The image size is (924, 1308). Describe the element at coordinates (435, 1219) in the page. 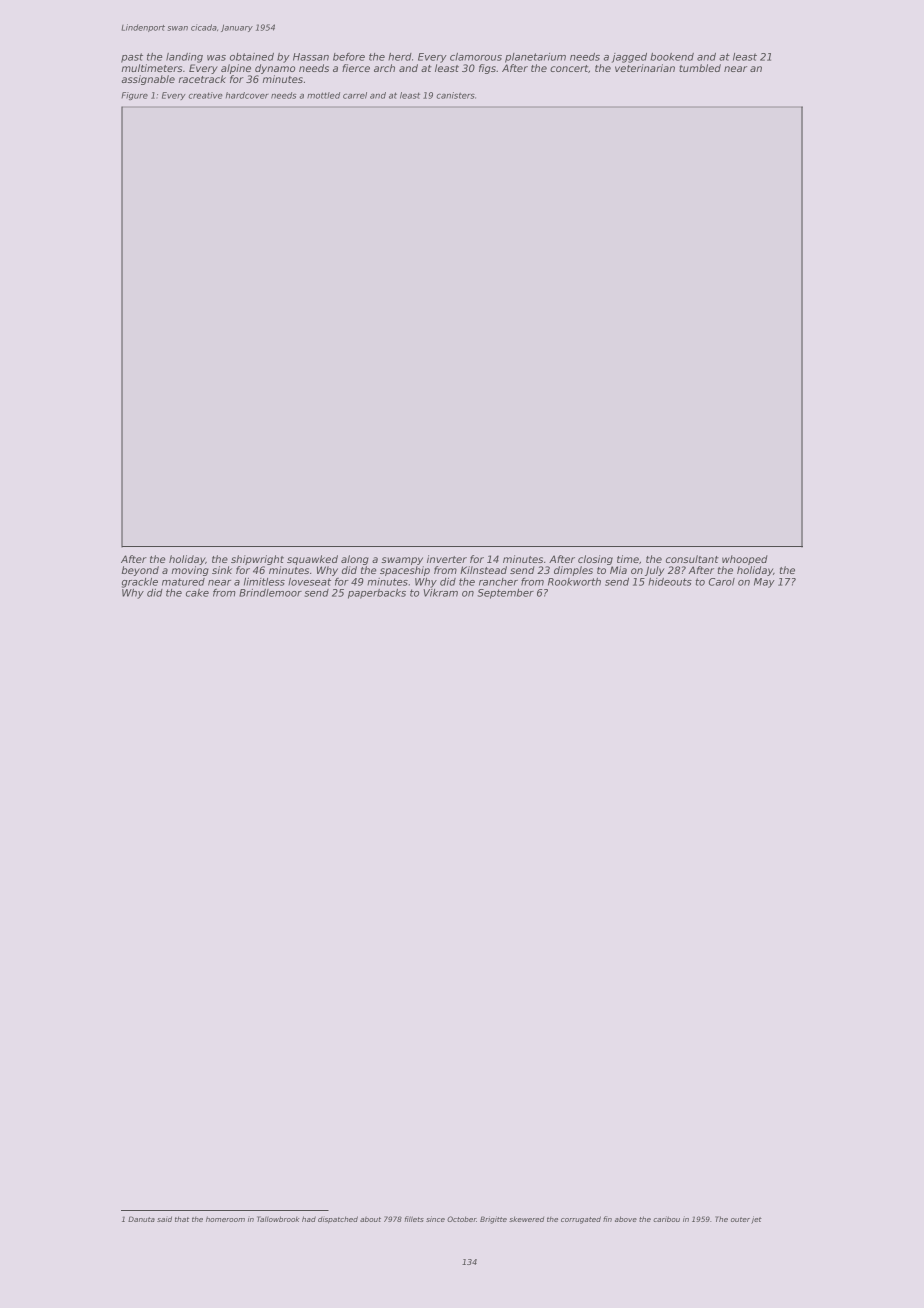

I see `since` at that location.
